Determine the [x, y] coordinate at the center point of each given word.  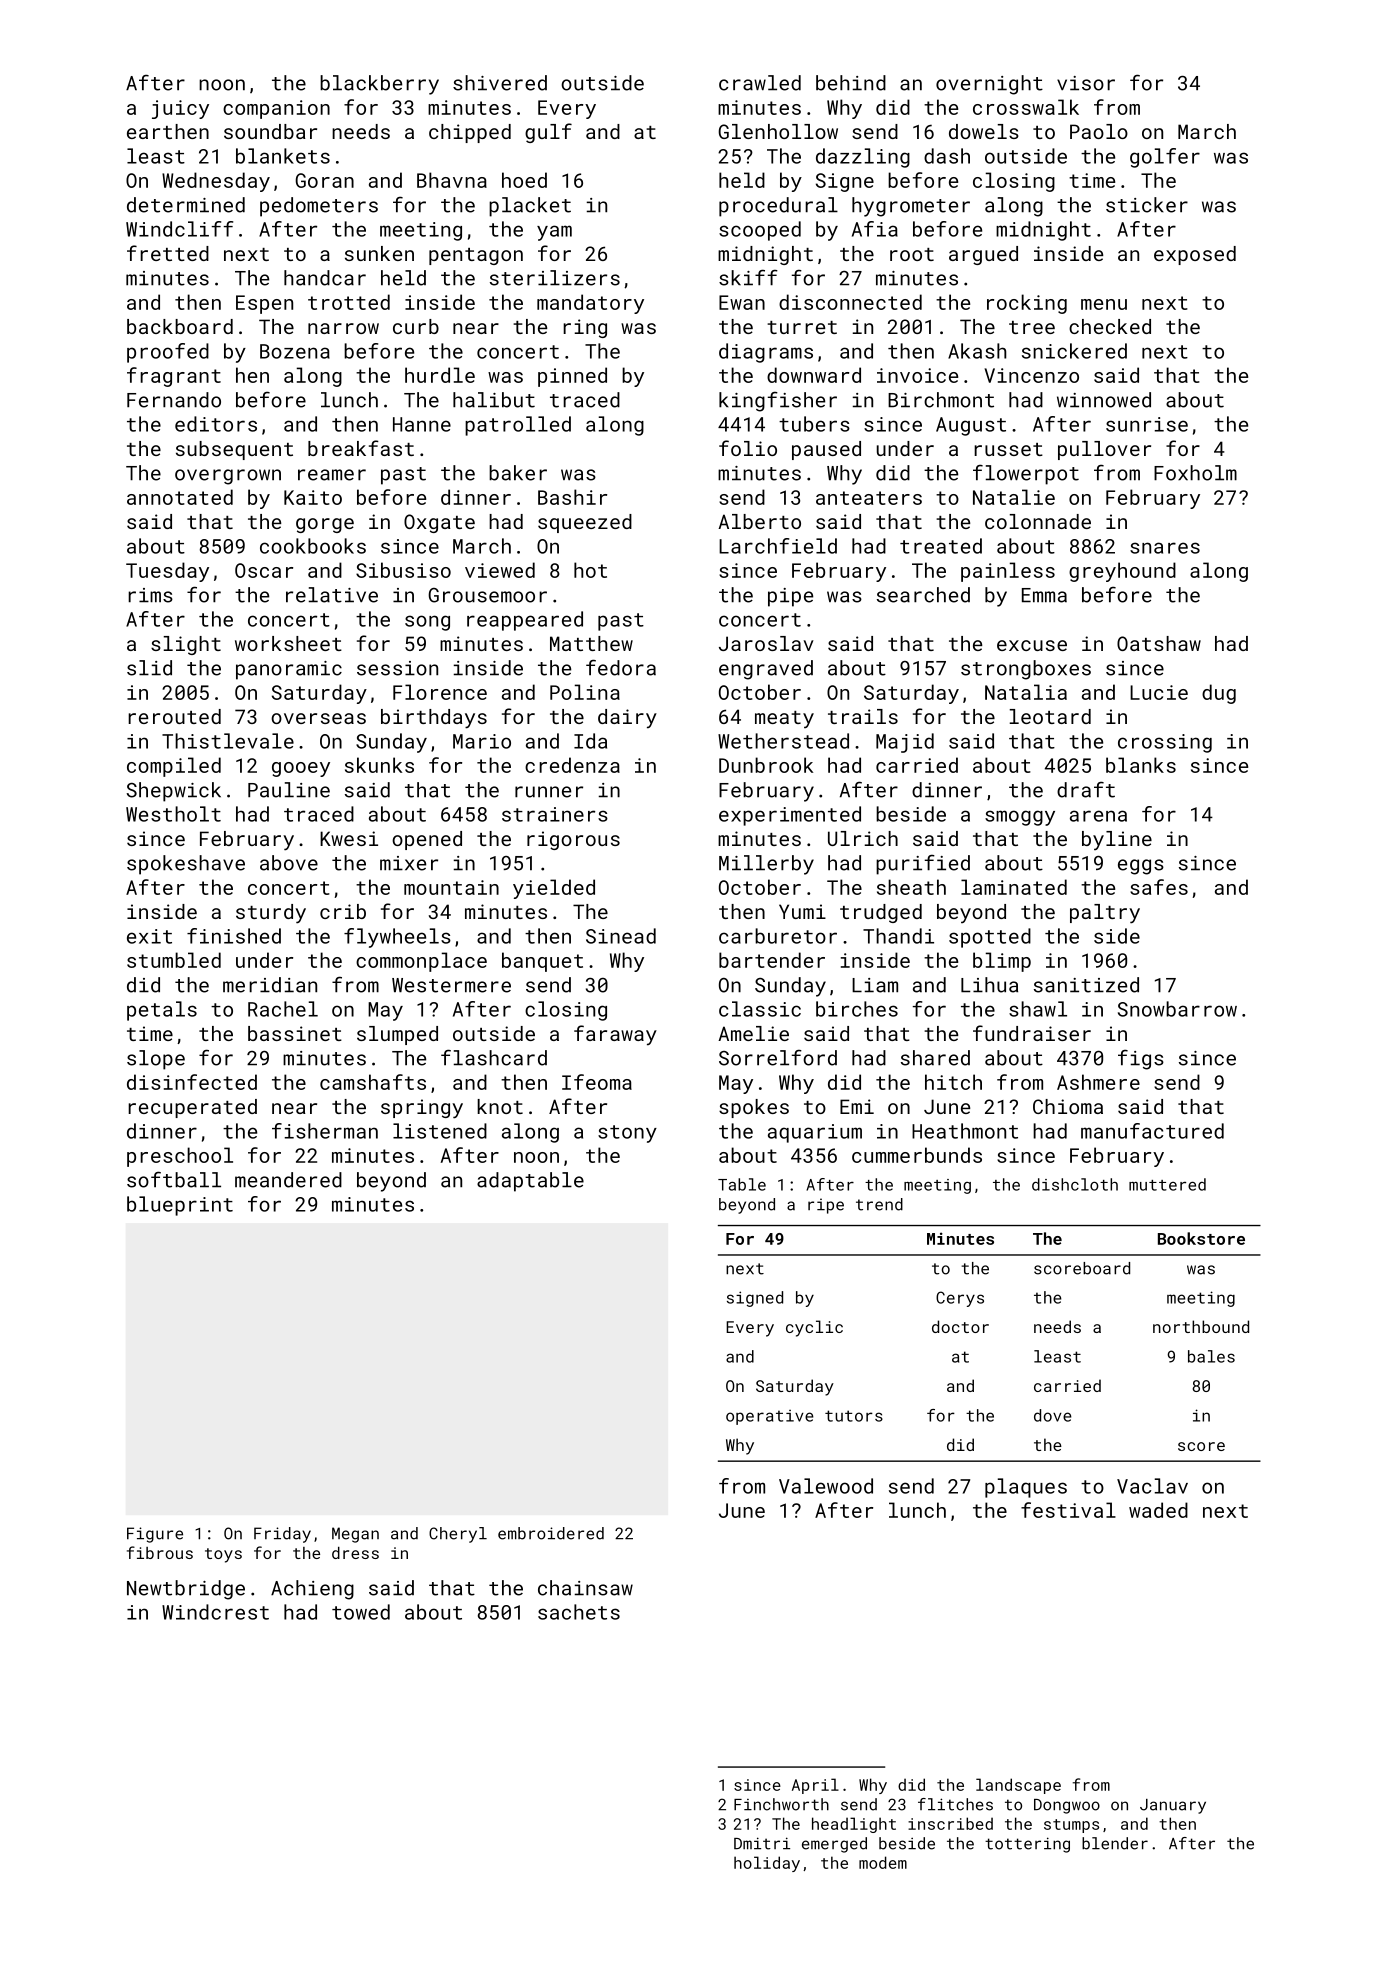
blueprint [180, 1206]
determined [186, 205]
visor [1086, 83]
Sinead [621, 936]
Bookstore [1201, 1238]
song [427, 623]
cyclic [814, 1328]
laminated [1014, 887]
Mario [482, 741]
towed [361, 1612]
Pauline [289, 790]
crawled [760, 83]
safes [1159, 887]
